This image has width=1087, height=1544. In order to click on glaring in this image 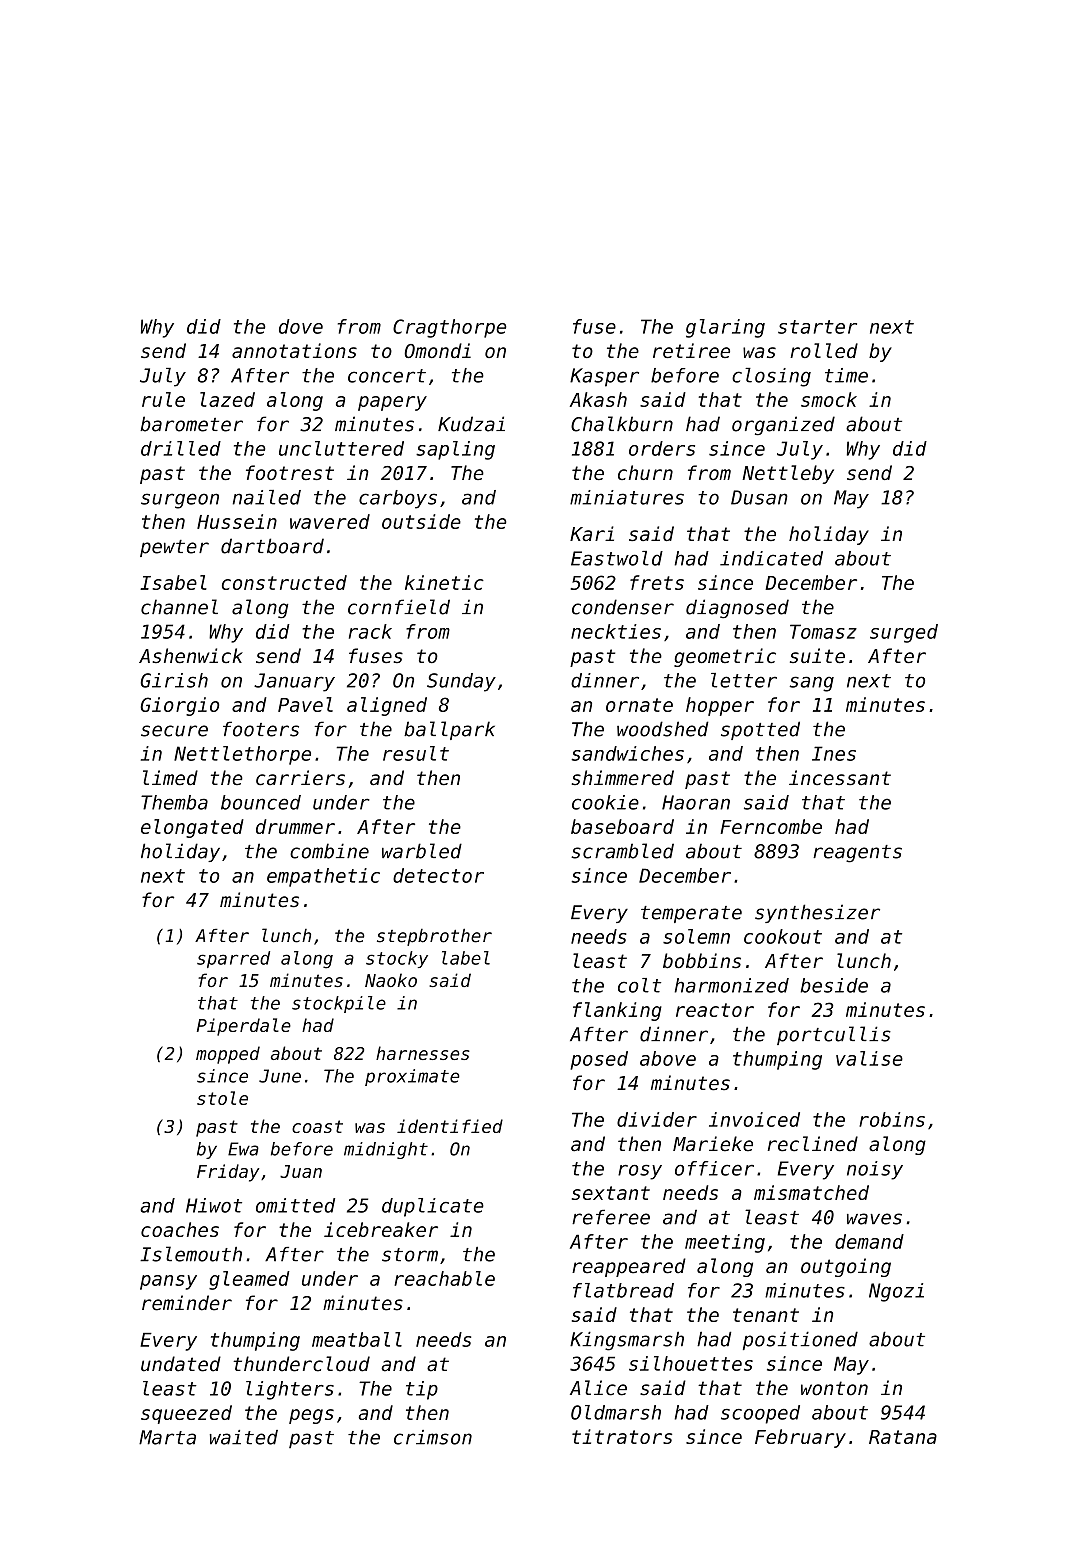, I will do `click(725, 328)`.
